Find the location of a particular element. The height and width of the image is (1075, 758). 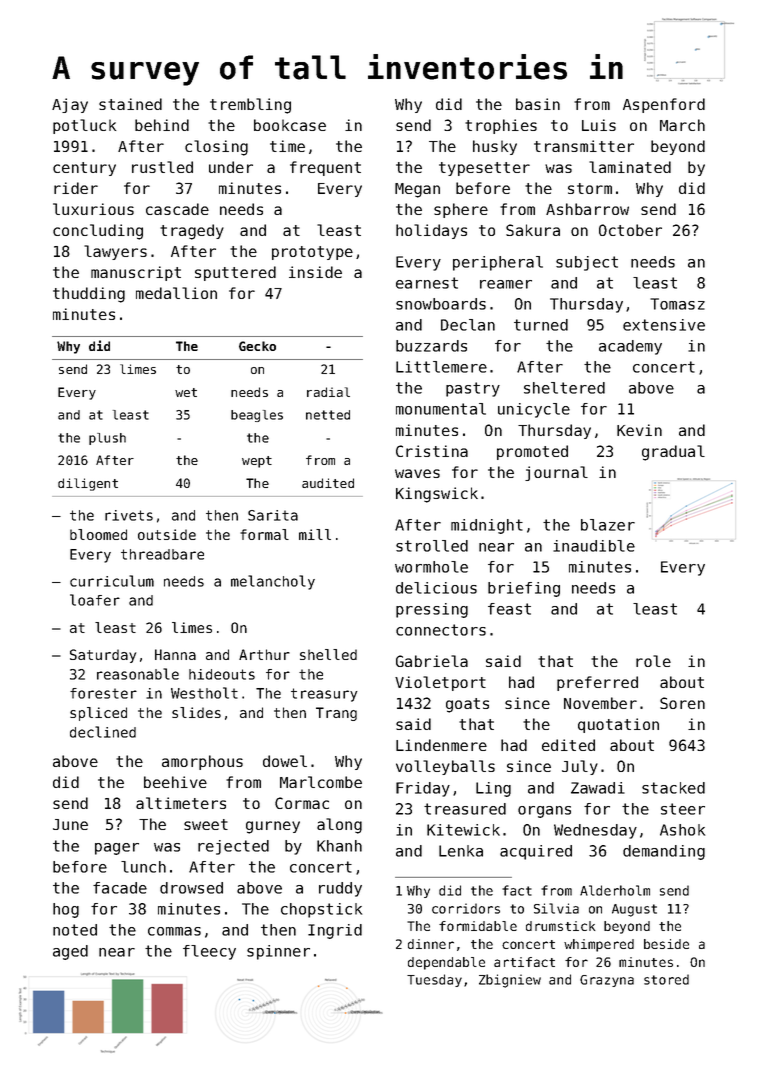

Megan is located at coordinates (417, 190).
